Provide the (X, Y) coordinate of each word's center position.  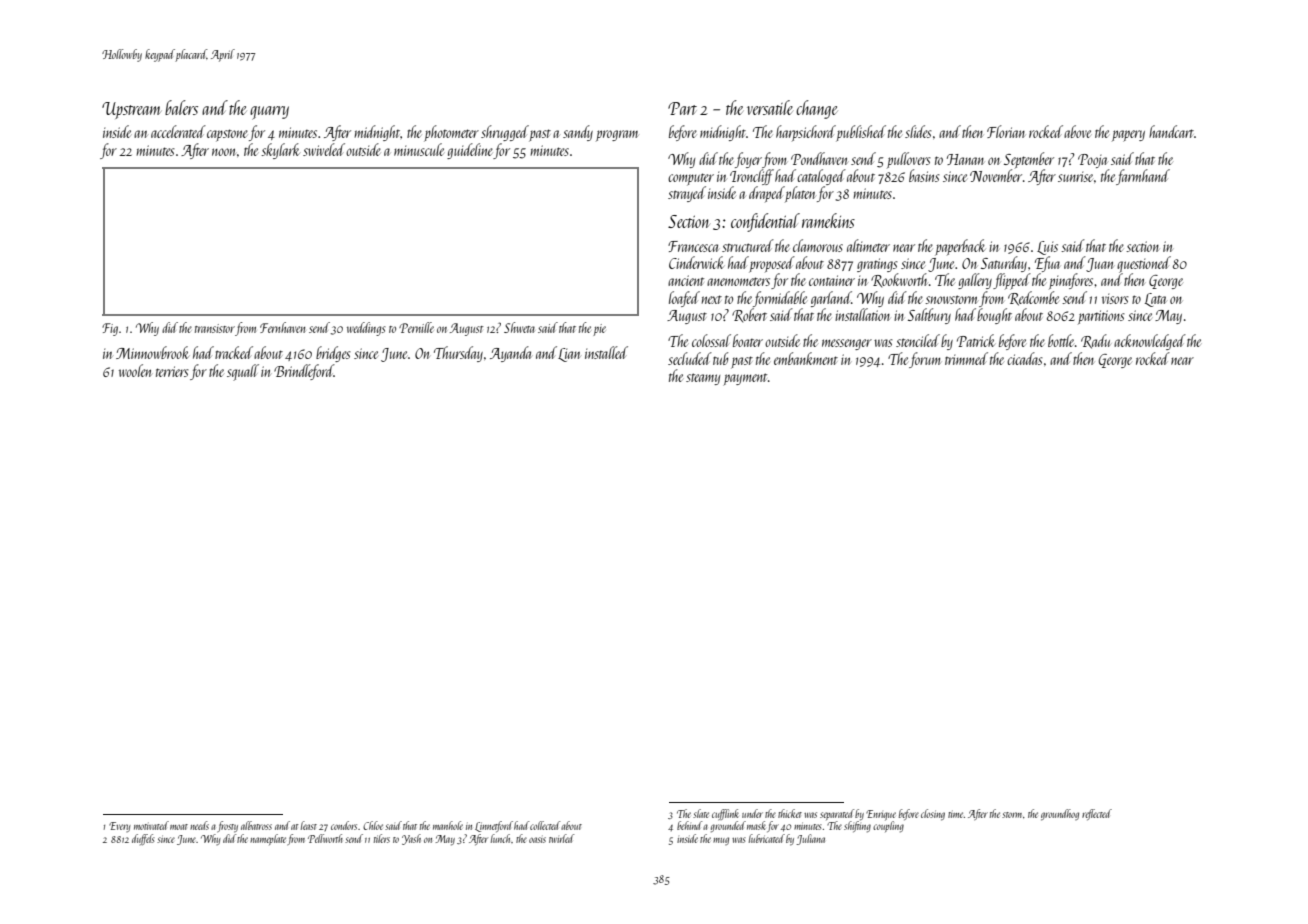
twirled (561, 838)
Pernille (416, 327)
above (1077, 131)
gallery (975, 281)
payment (745, 379)
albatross (256, 825)
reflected (1097, 814)
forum (925, 360)
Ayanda (510, 354)
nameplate (268, 839)
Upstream (131, 110)
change (817, 109)
